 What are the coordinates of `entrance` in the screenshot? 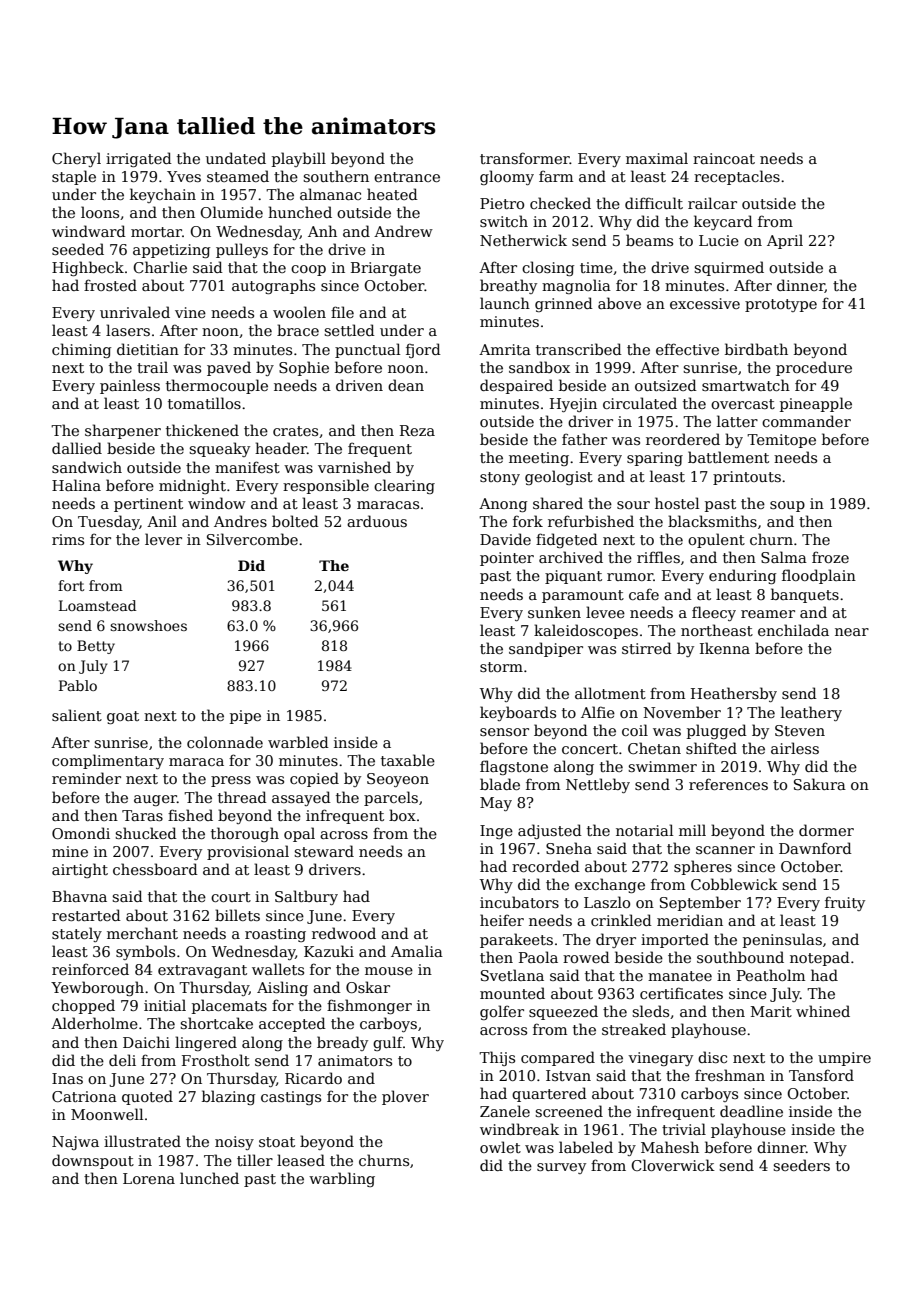 It's located at (407, 177).
